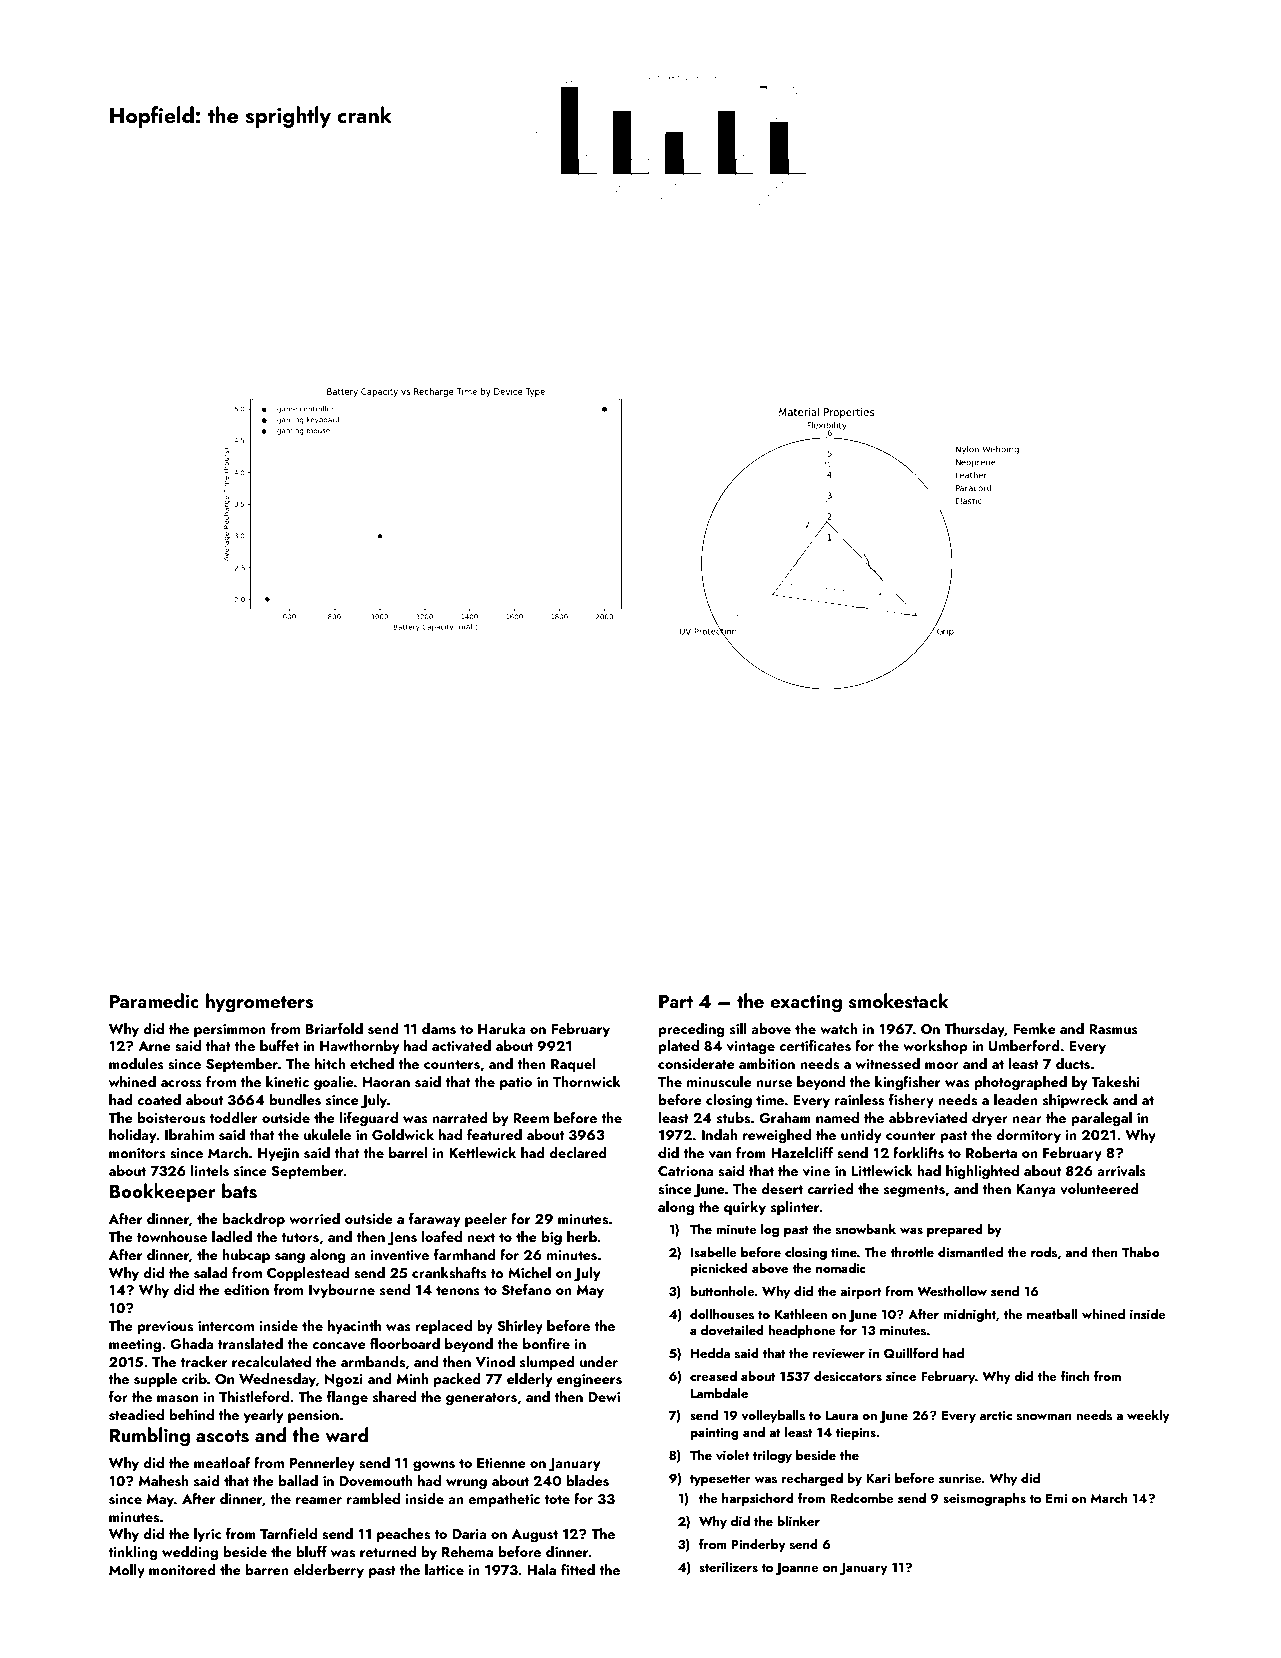 The width and height of the page is (1281, 1658). I want to click on smokestack, so click(899, 1001).
